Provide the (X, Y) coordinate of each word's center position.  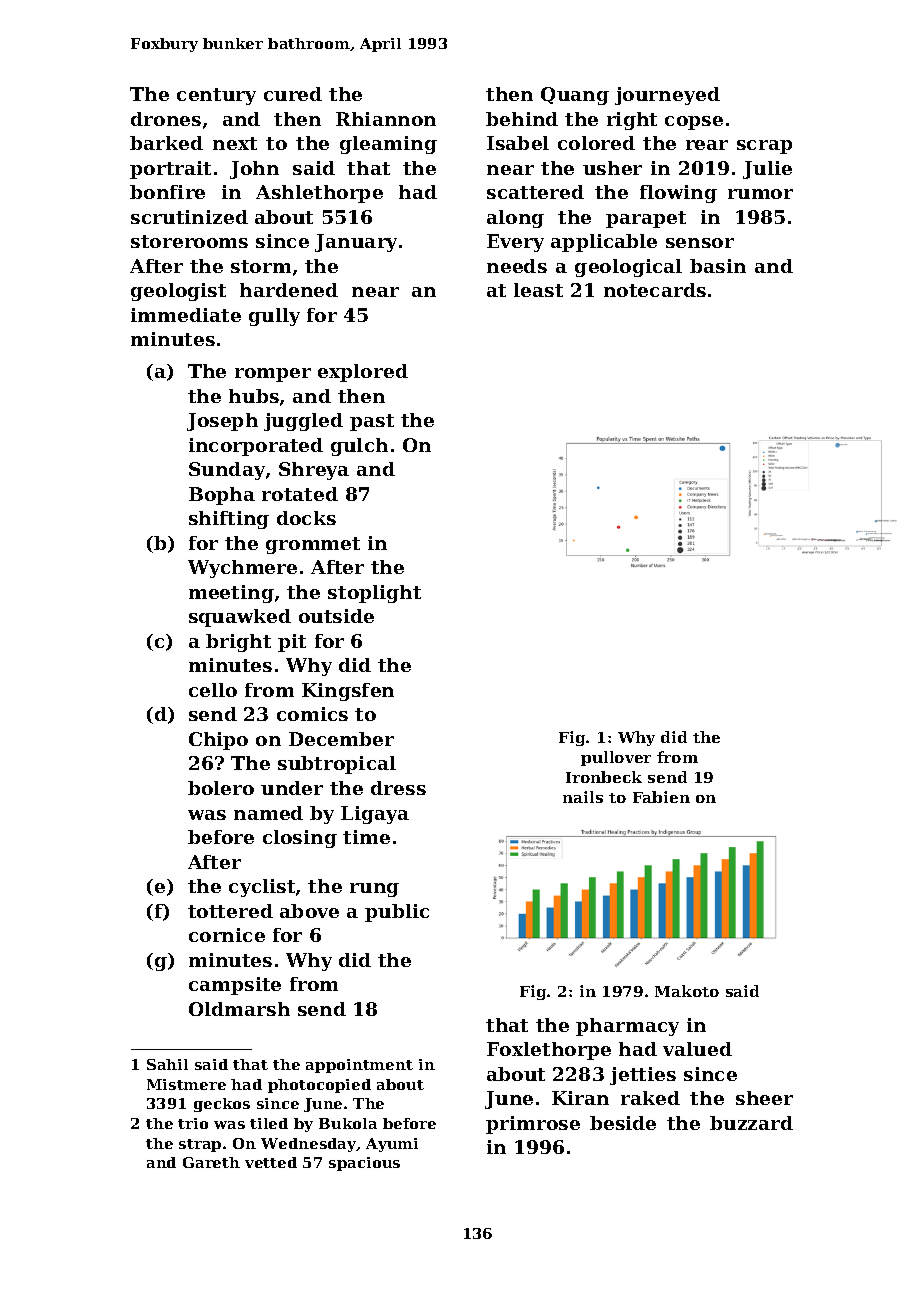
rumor (760, 194)
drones (166, 119)
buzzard (751, 1123)
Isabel (518, 143)
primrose (533, 1125)
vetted (271, 1162)
